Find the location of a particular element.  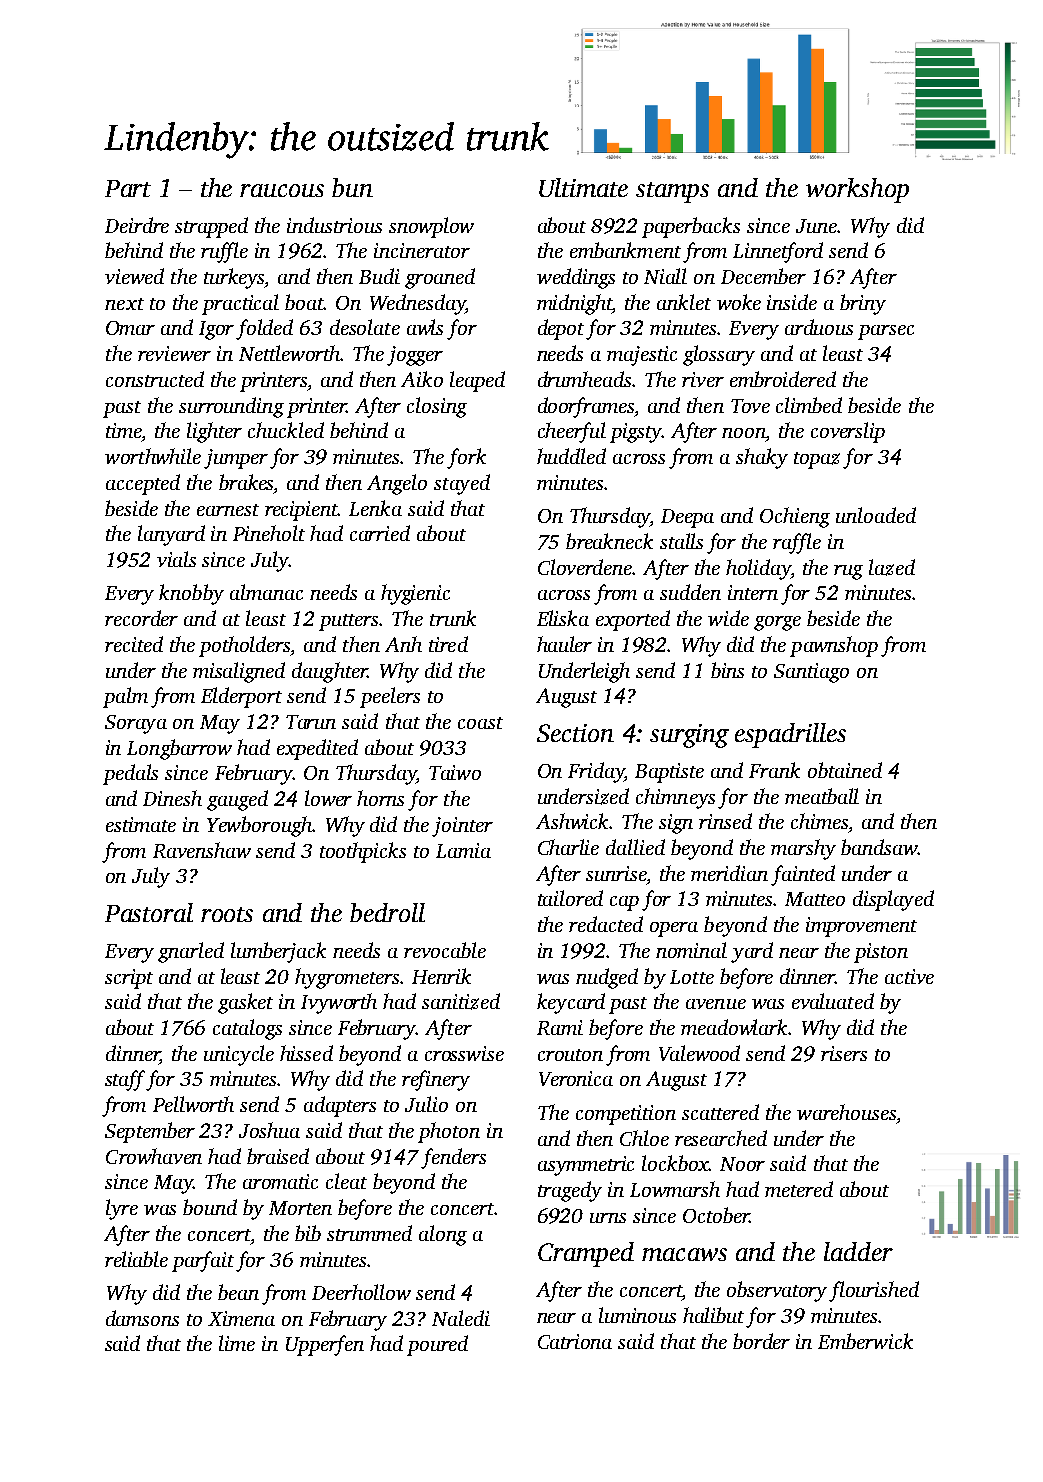

Baptiste is located at coordinates (669, 773).
